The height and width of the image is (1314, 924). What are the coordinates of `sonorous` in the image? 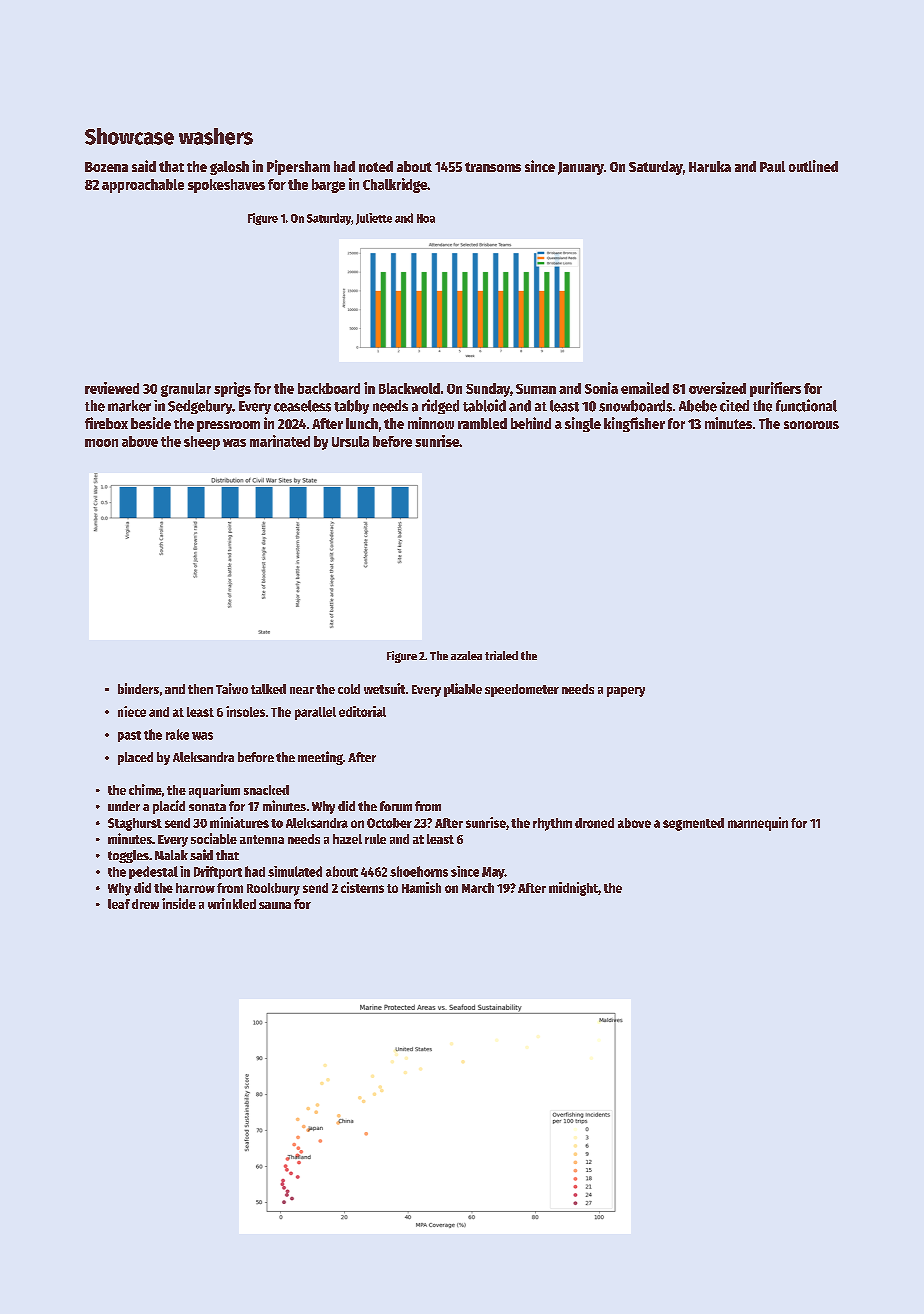 It's located at (811, 425).
